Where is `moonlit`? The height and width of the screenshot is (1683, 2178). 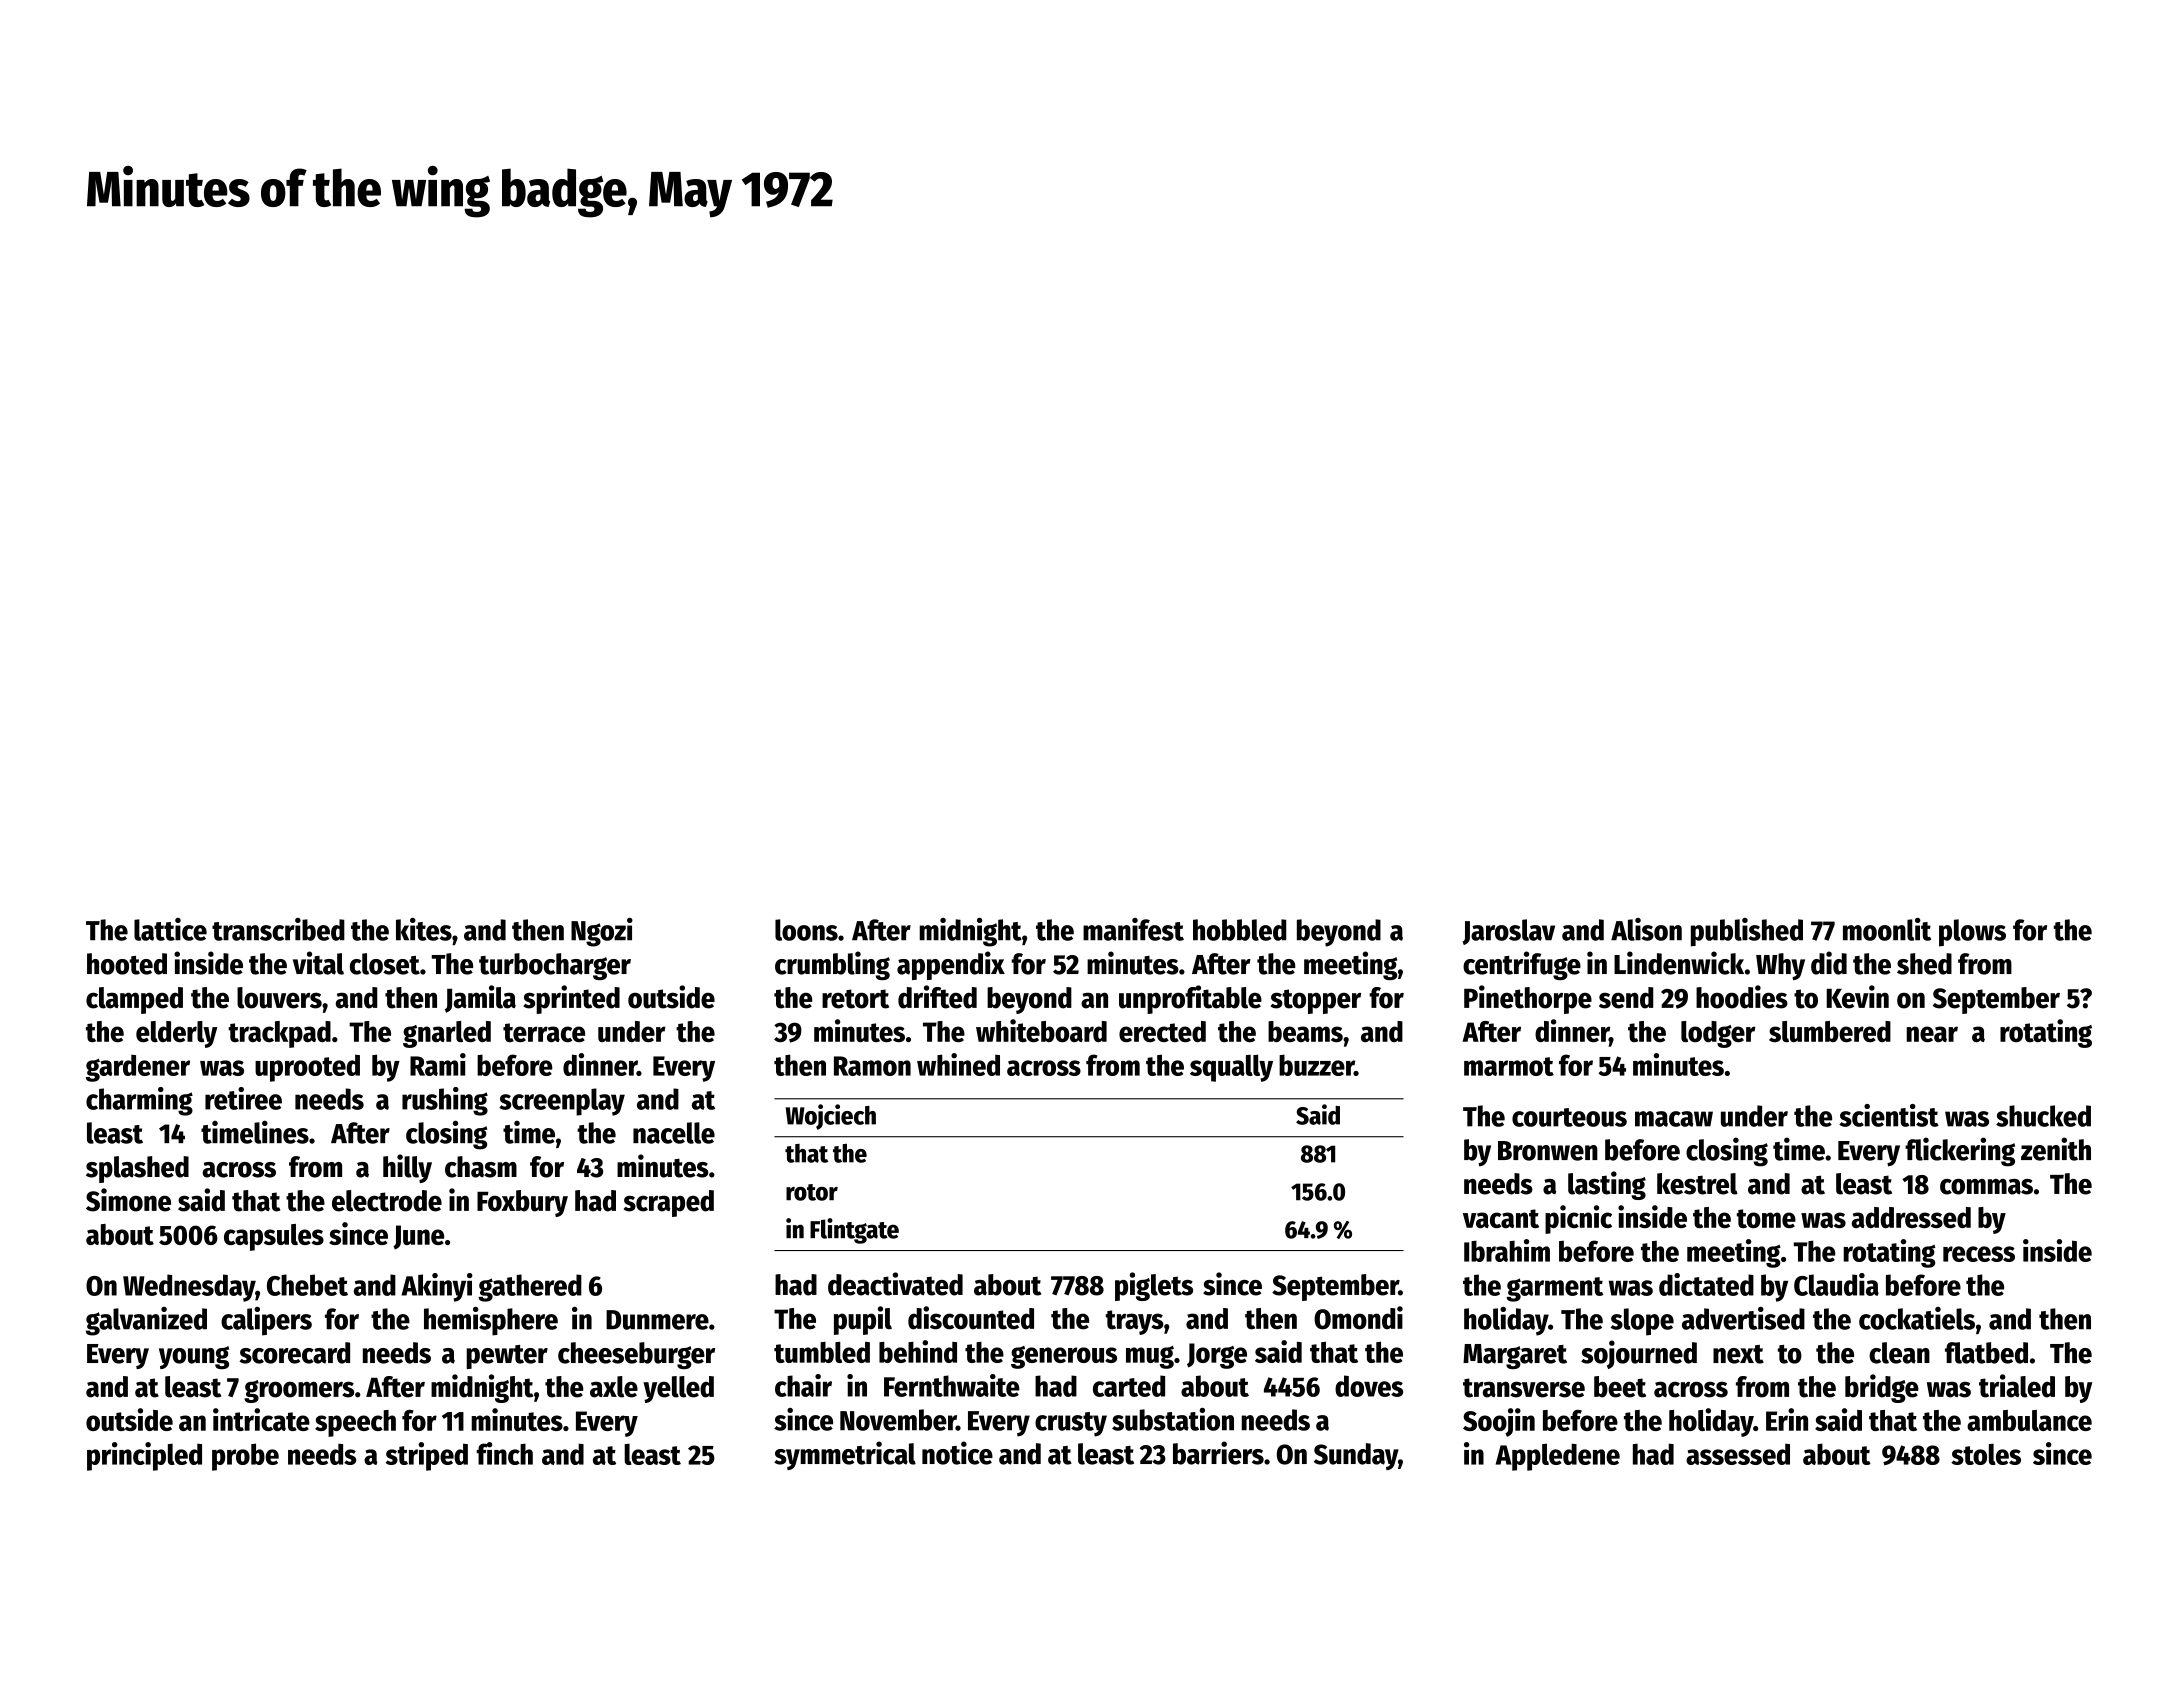 moonlit is located at coordinates (1887, 929).
